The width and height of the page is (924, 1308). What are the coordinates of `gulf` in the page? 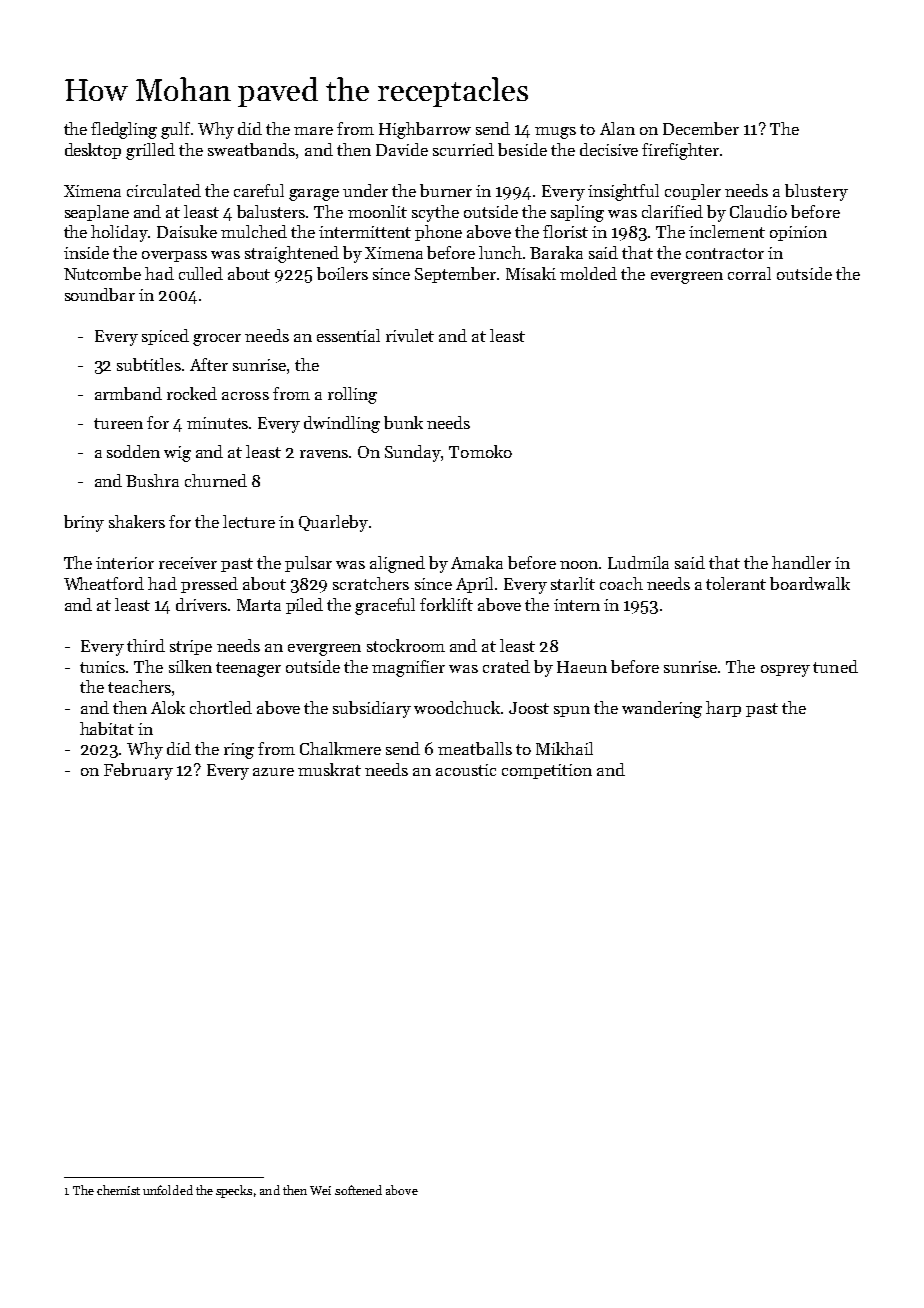 It's located at (176, 130).
